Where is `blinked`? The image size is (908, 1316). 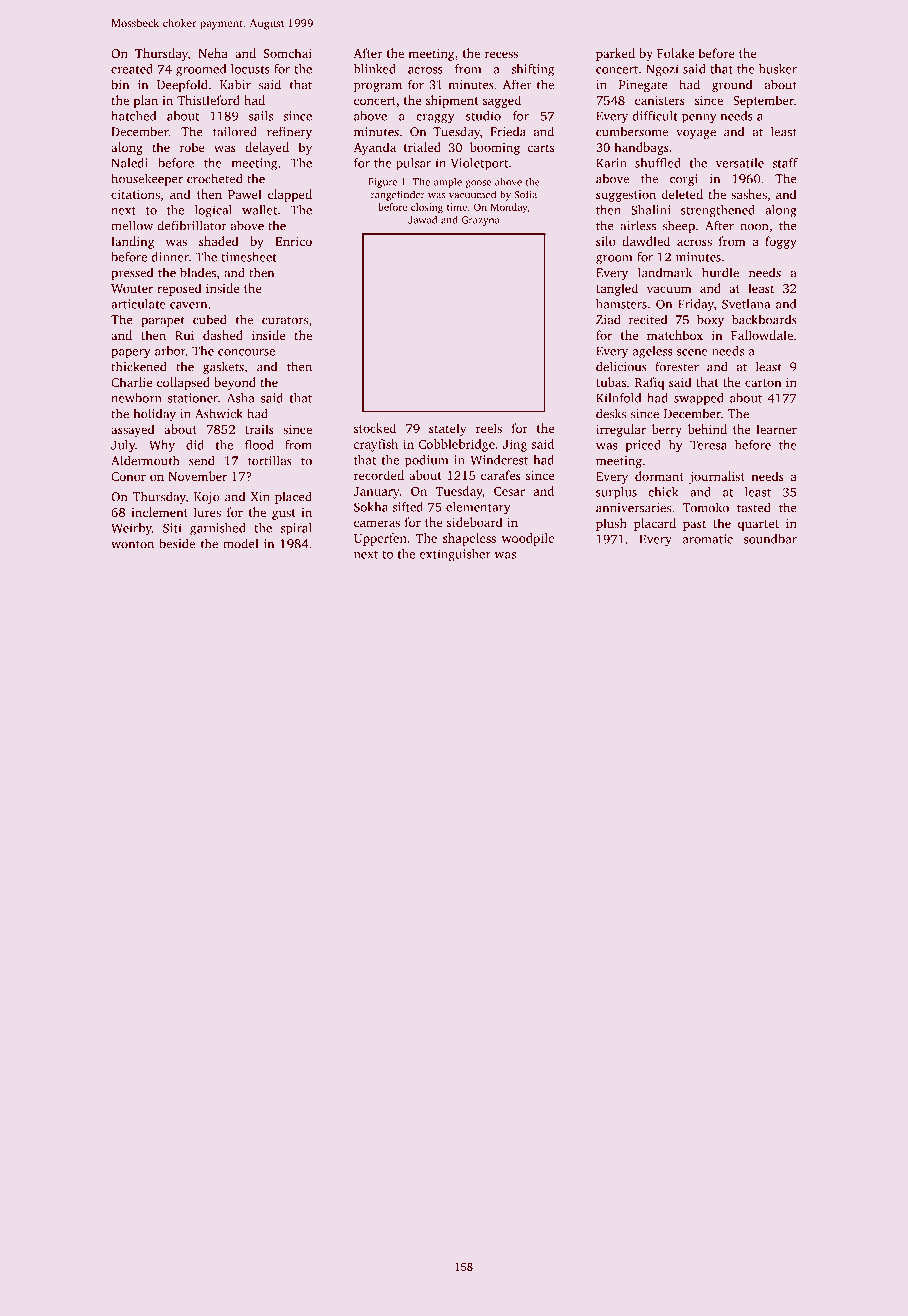
blinked is located at coordinates (375, 69).
